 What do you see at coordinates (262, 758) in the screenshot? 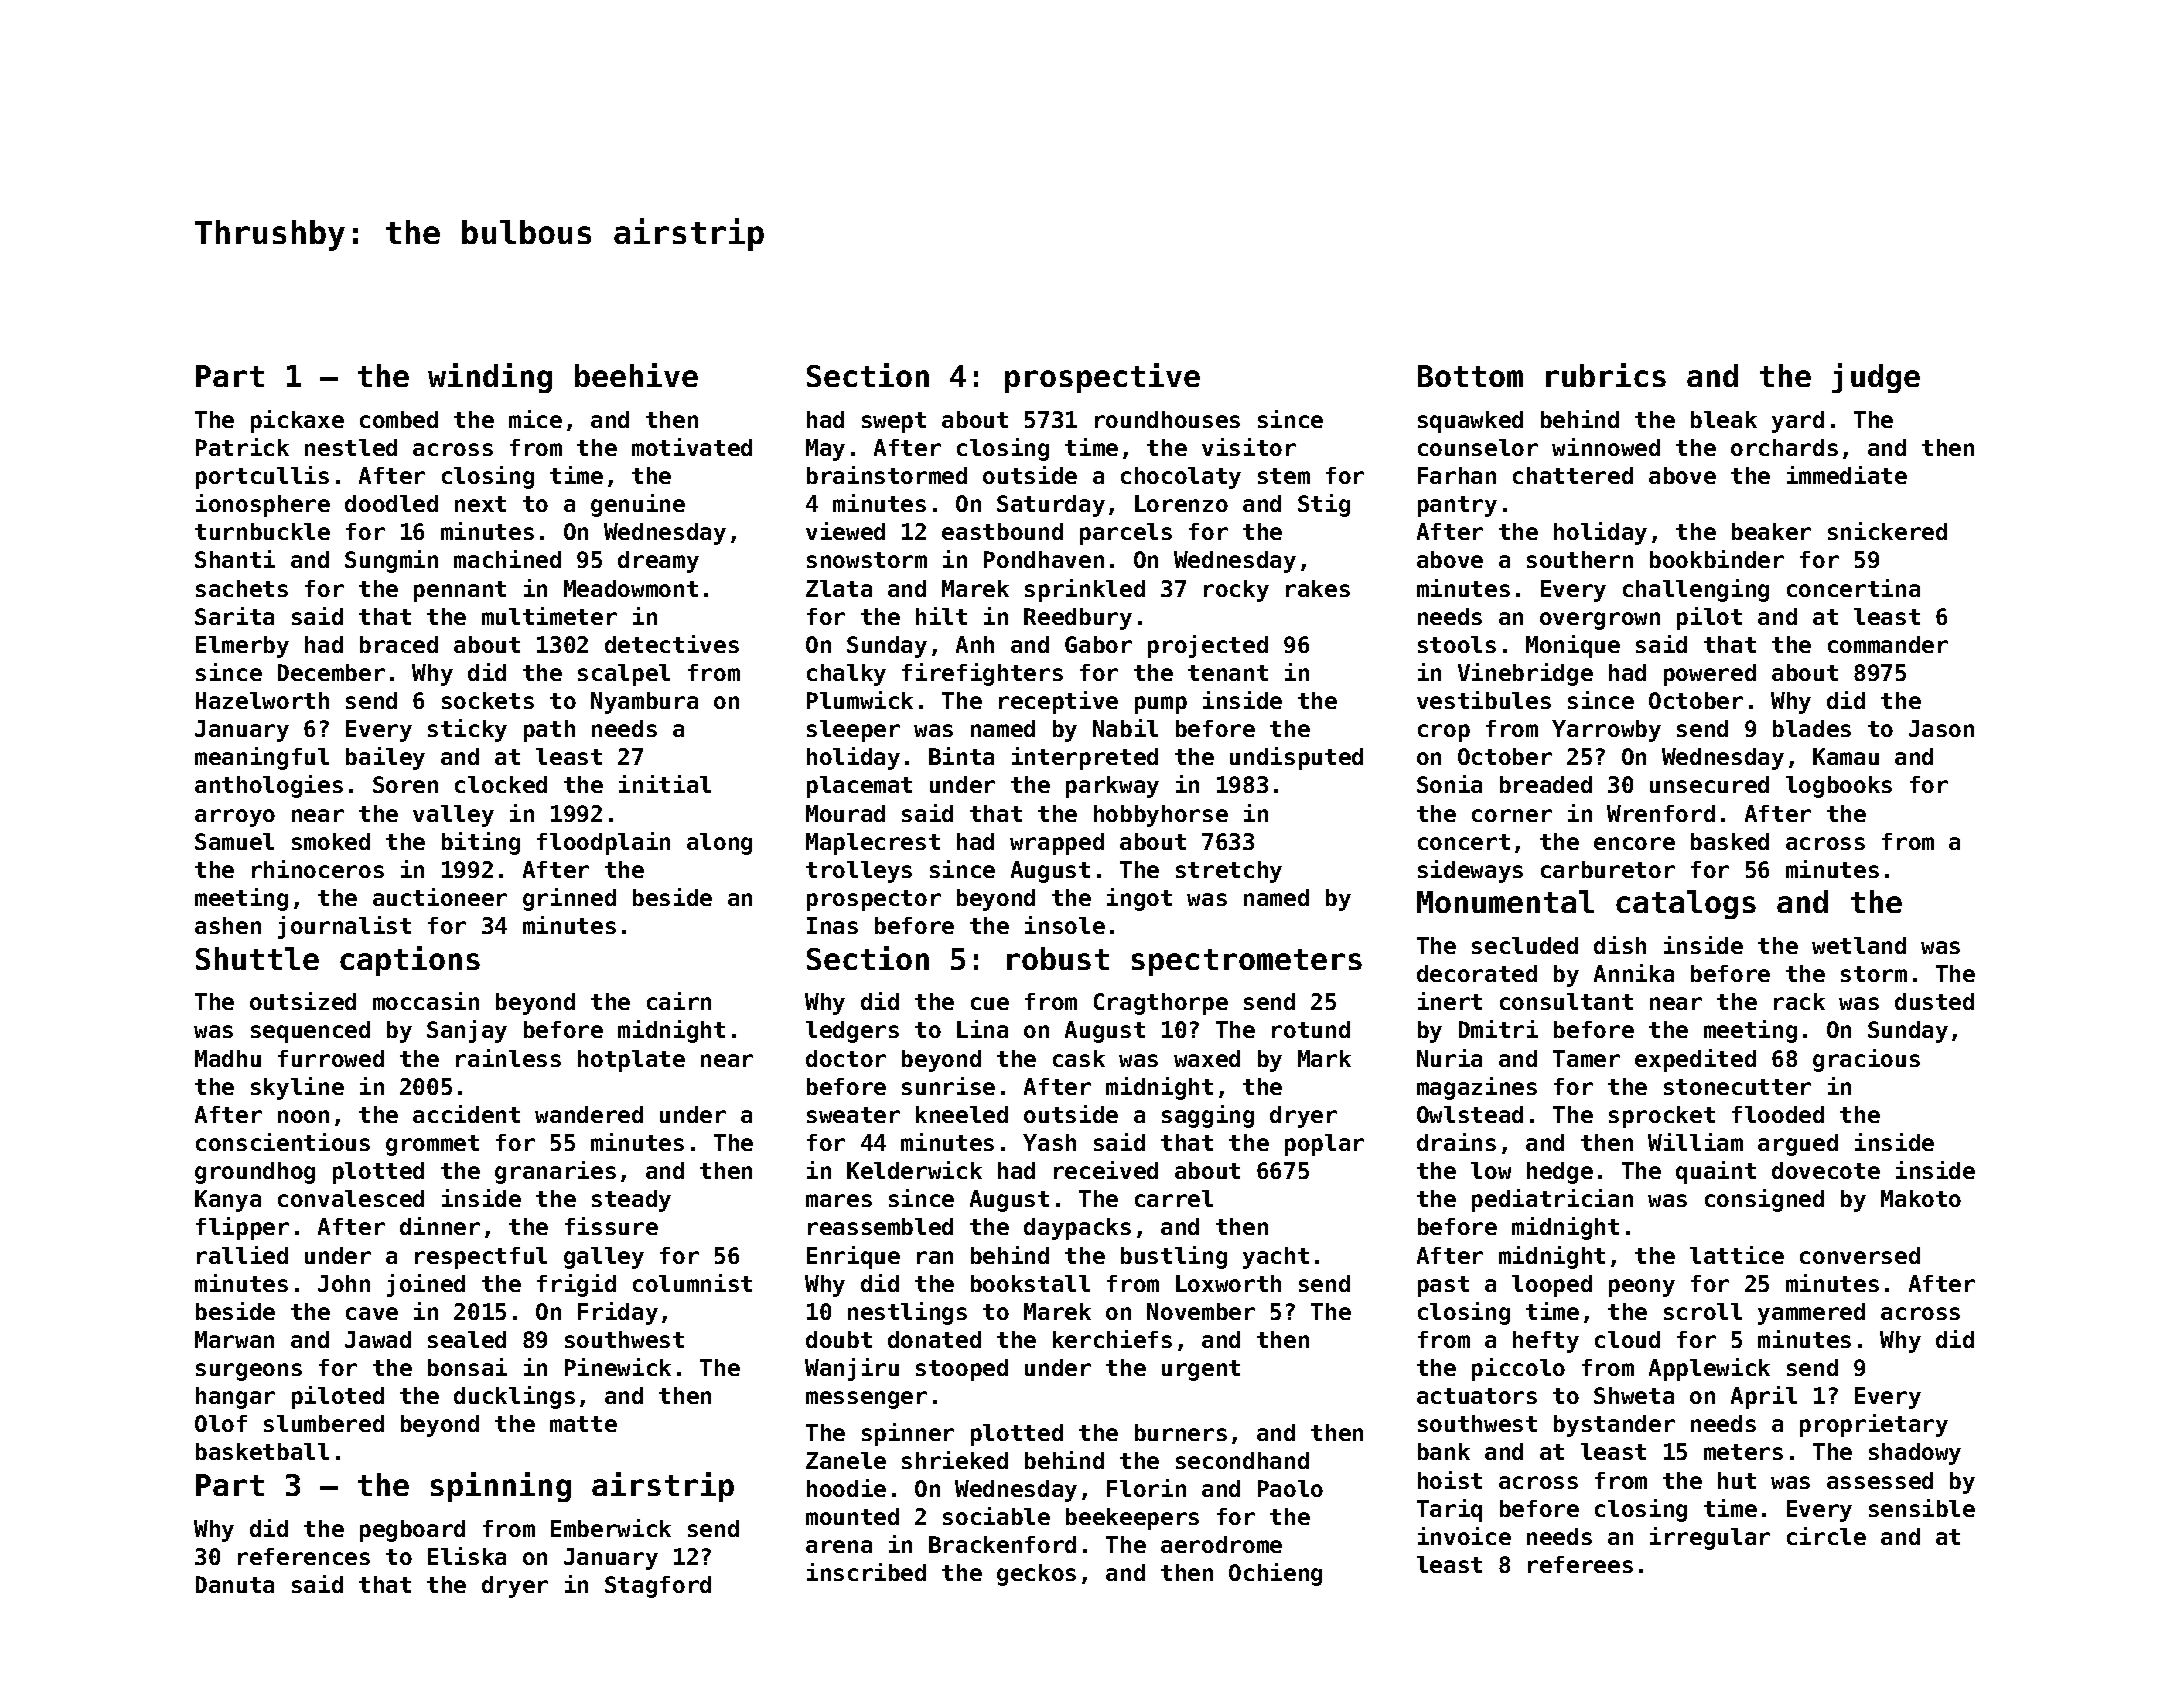
I see `meaningful` at bounding box center [262, 758].
